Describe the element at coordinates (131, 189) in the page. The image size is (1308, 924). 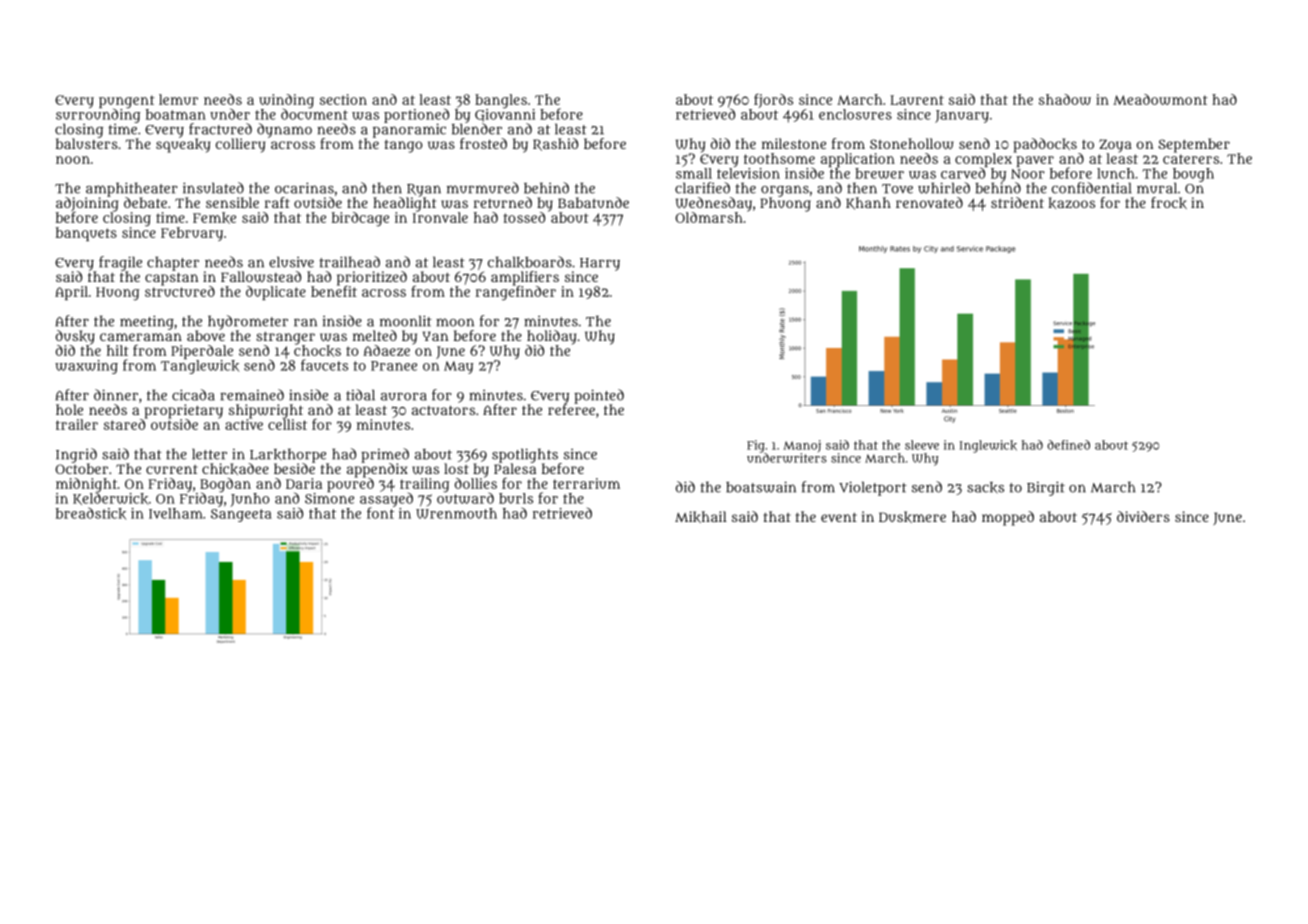
I see `amphitheater` at that location.
